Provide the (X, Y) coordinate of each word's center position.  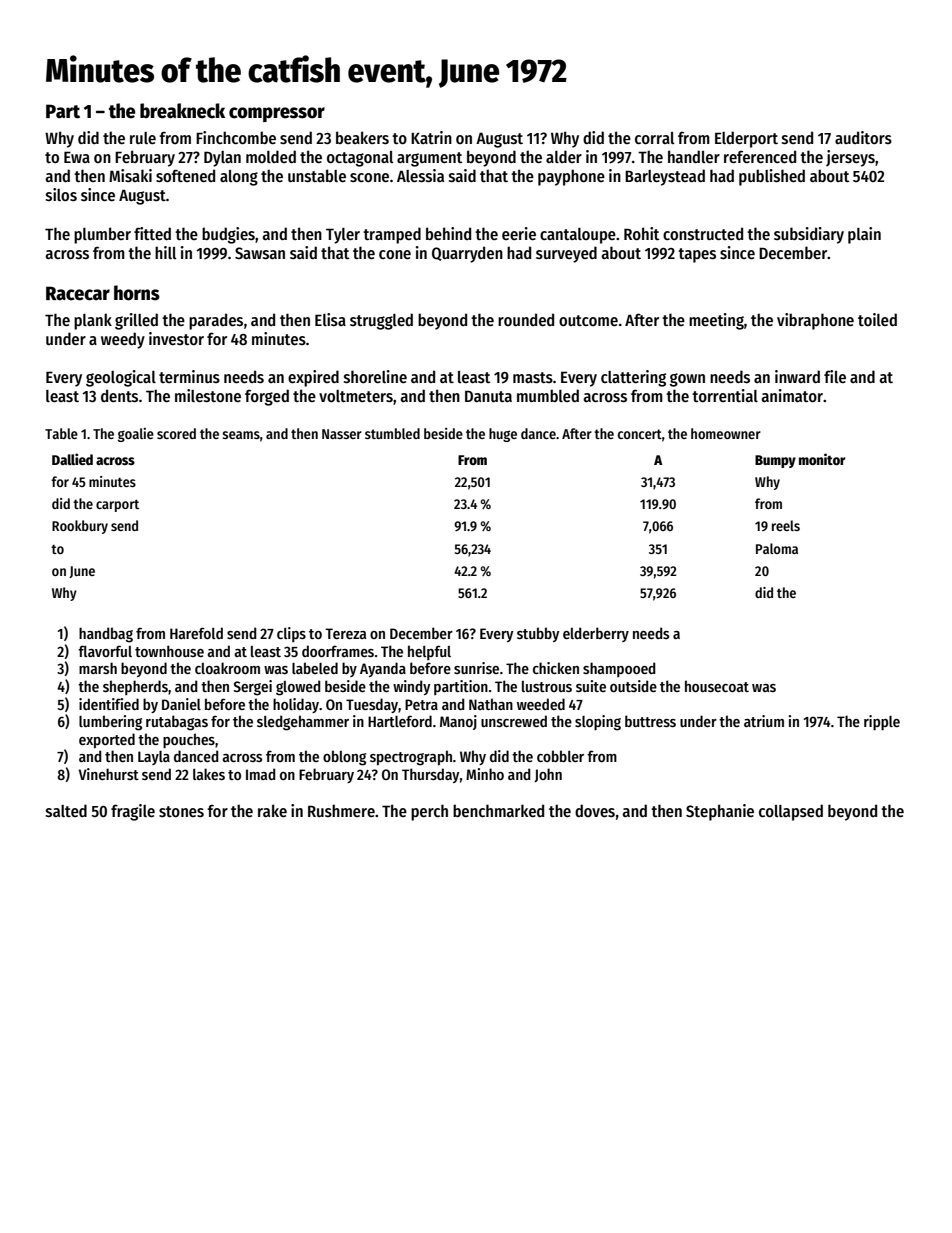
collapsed (791, 812)
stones (181, 812)
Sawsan (260, 253)
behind (448, 233)
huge (503, 435)
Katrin (431, 137)
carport (117, 505)
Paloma (777, 548)
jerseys (850, 158)
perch (429, 812)
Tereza (345, 633)
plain (864, 235)
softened (185, 176)
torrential (725, 395)
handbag (106, 635)
